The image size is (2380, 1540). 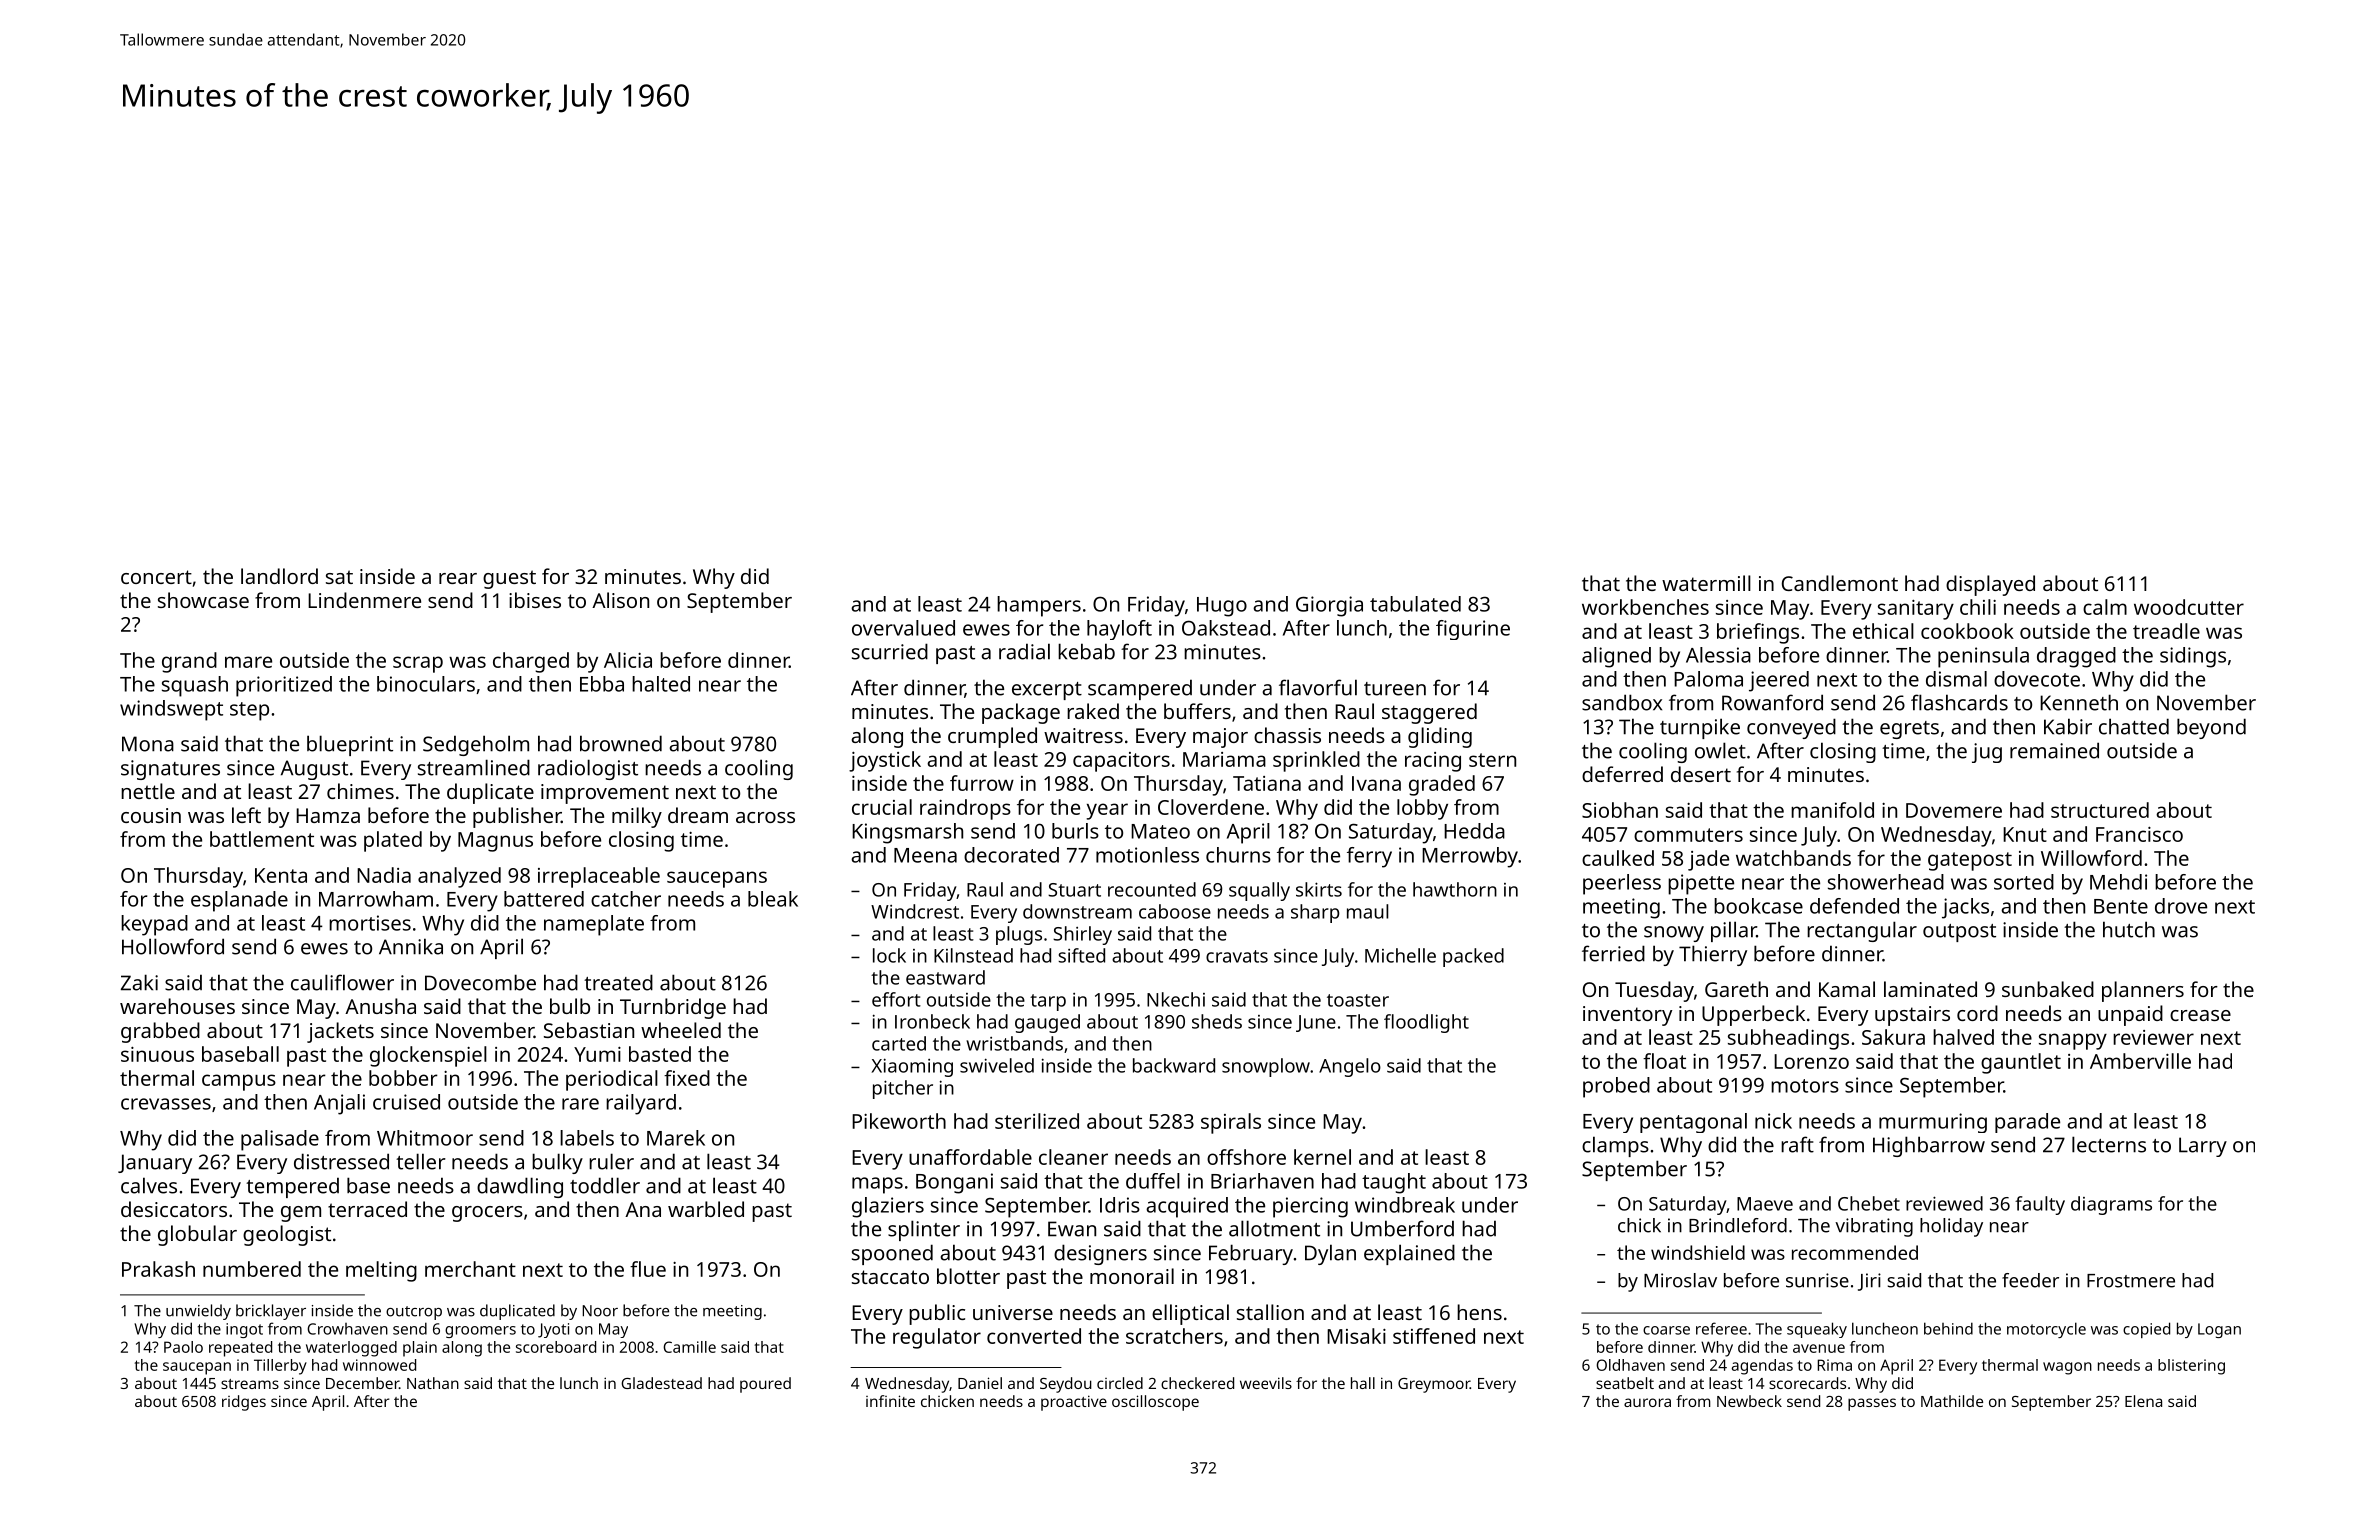 What do you see at coordinates (189, 662) in the image?
I see `grand` at bounding box center [189, 662].
